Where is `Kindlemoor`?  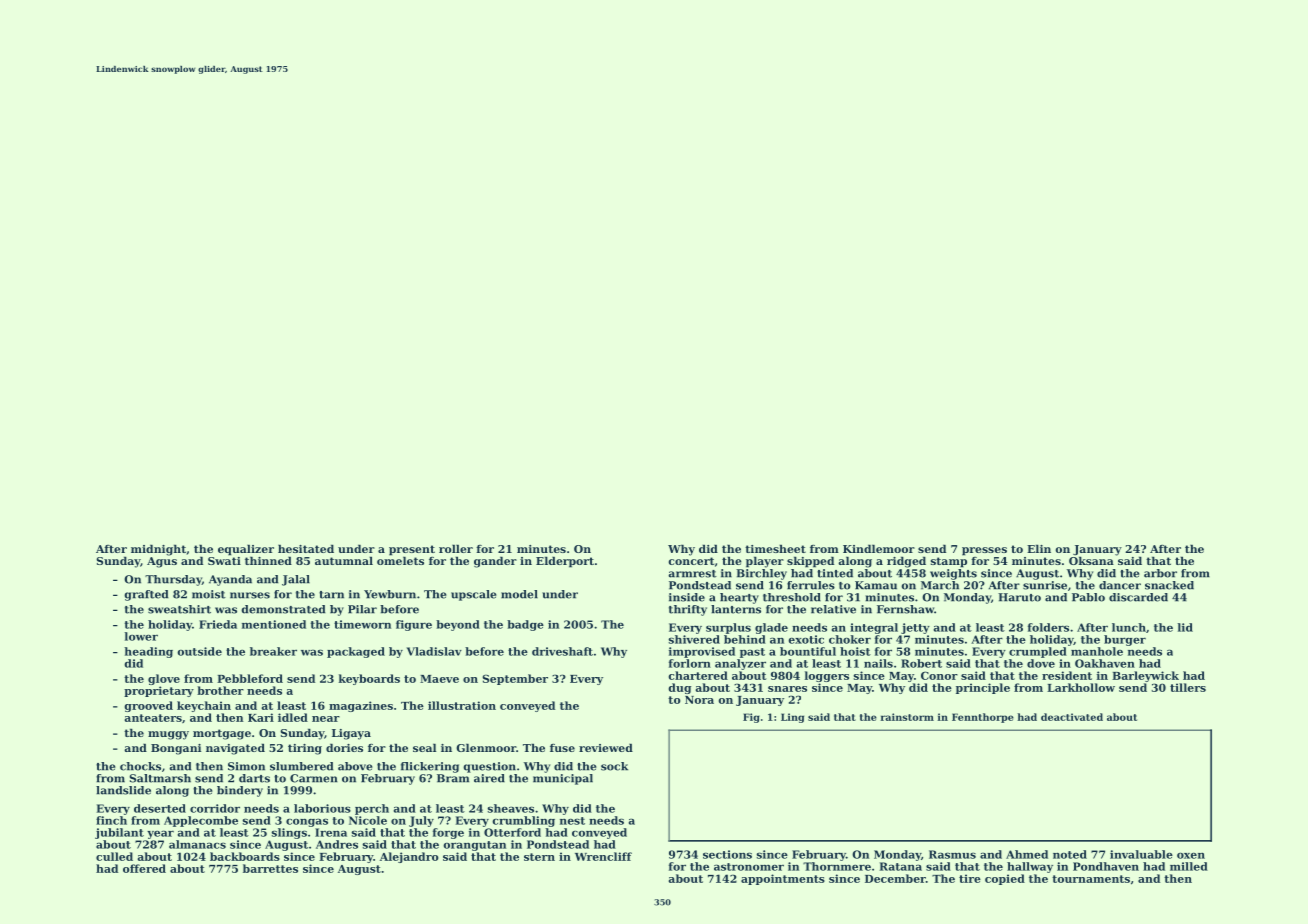 Kindlemoor is located at coordinates (879, 549).
